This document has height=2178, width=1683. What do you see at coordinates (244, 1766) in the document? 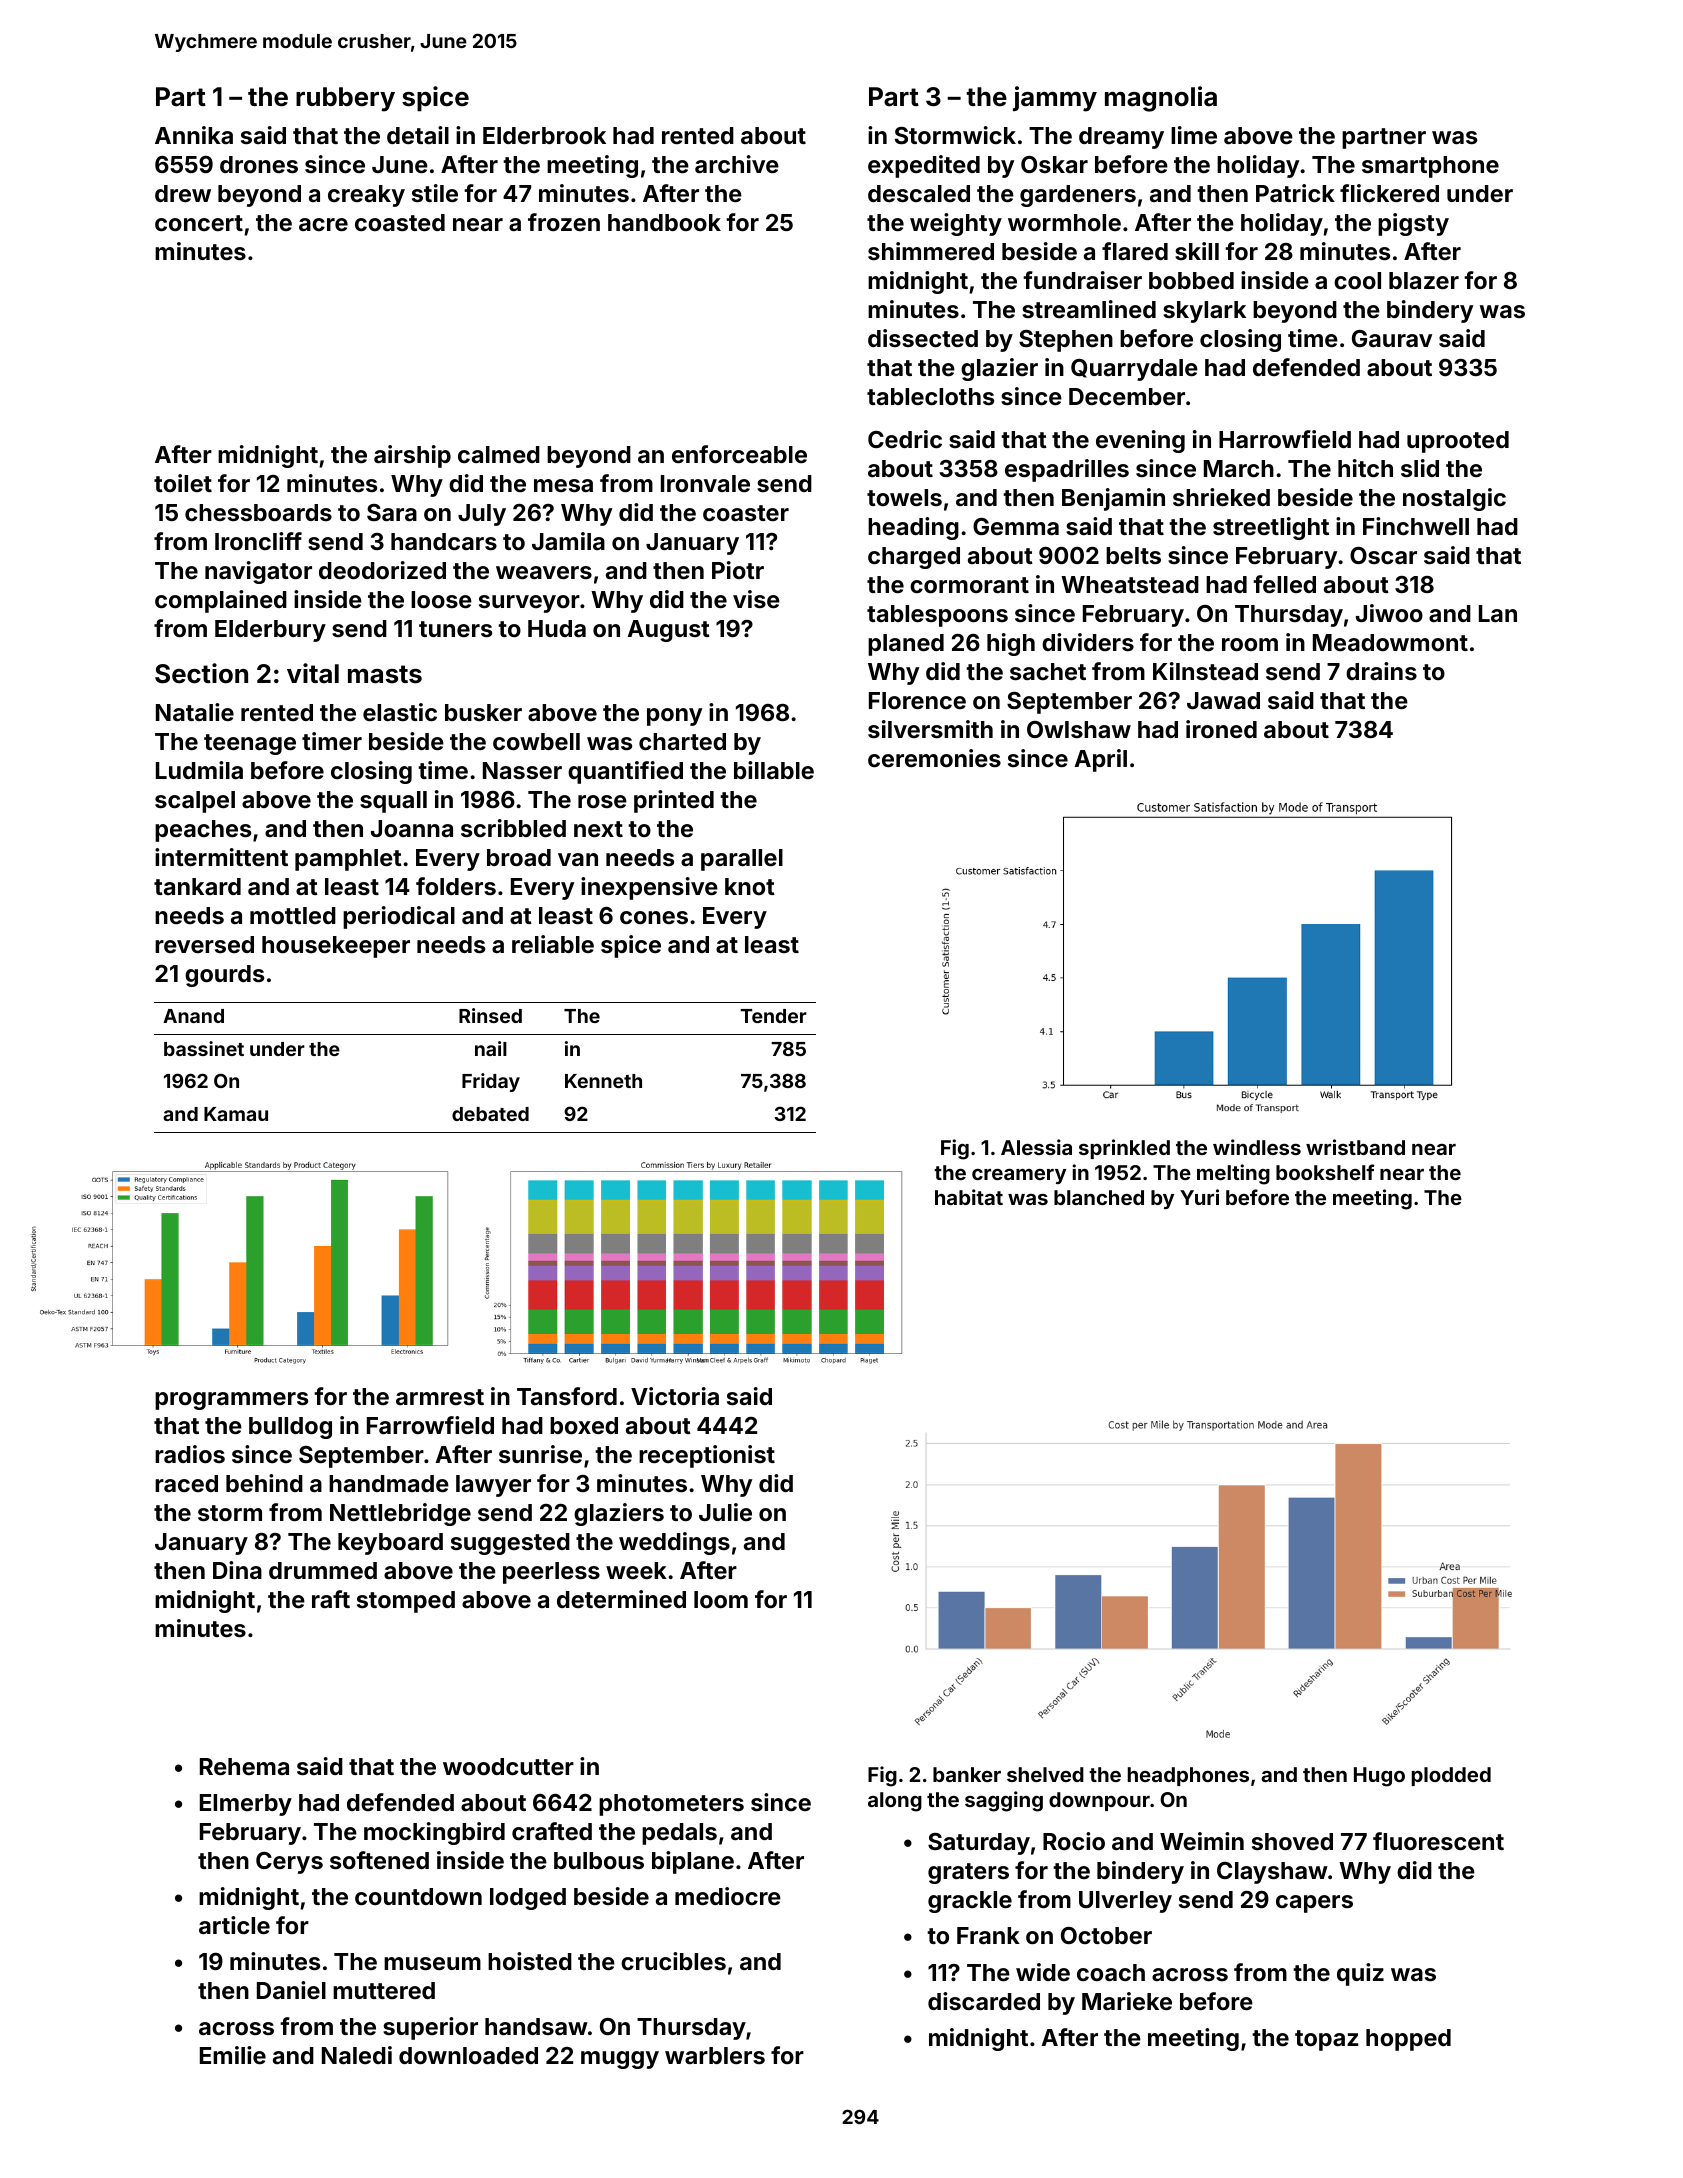
I see `Rehema` at bounding box center [244, 1766].
